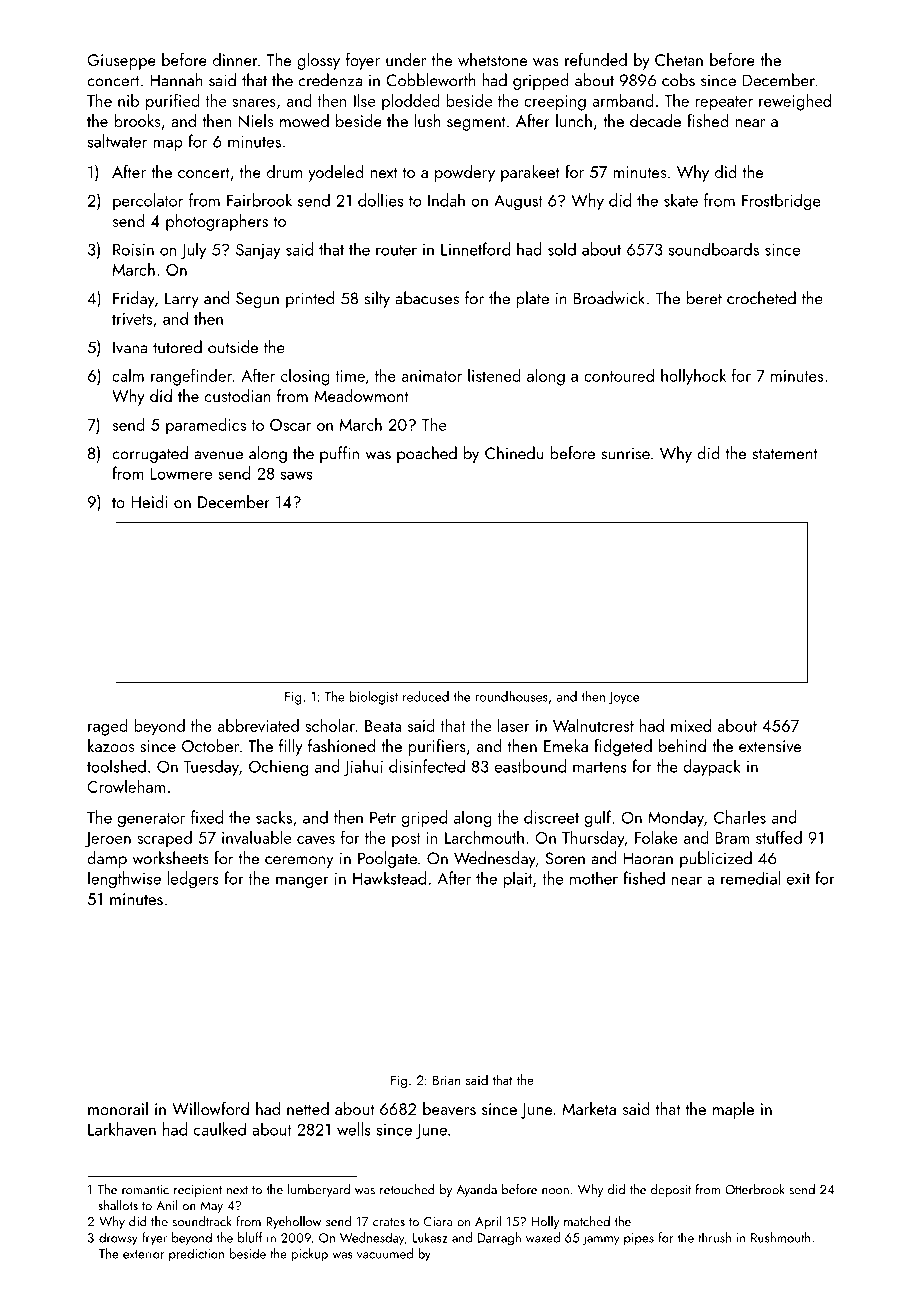 The width and height of the screenshot is (924, 1308). What do you see at coordinates (532, 299) in the screenshot?
I see `plate` at bounding box center [532, 299].
